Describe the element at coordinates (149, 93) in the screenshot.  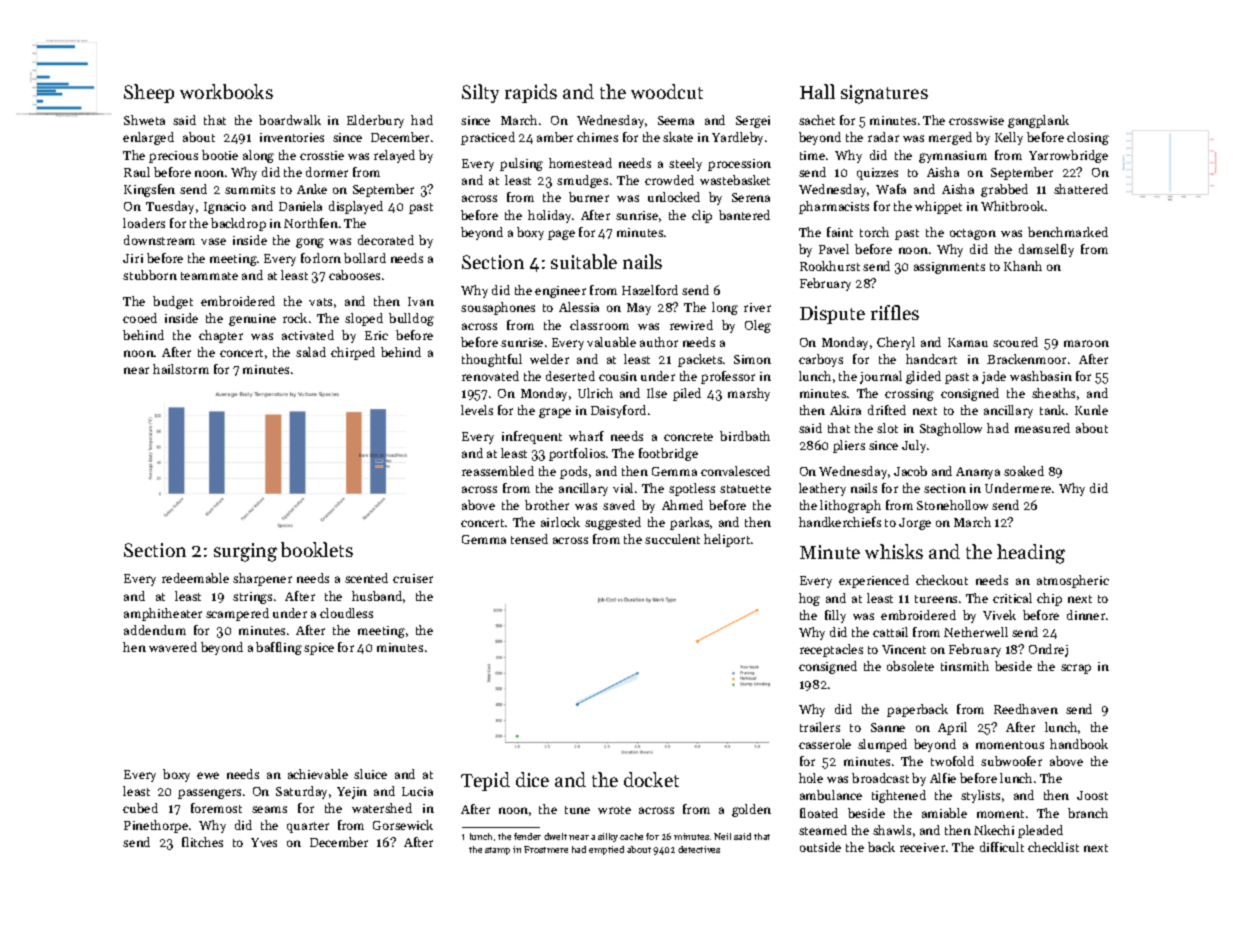
I see `Sheep` at that location.
